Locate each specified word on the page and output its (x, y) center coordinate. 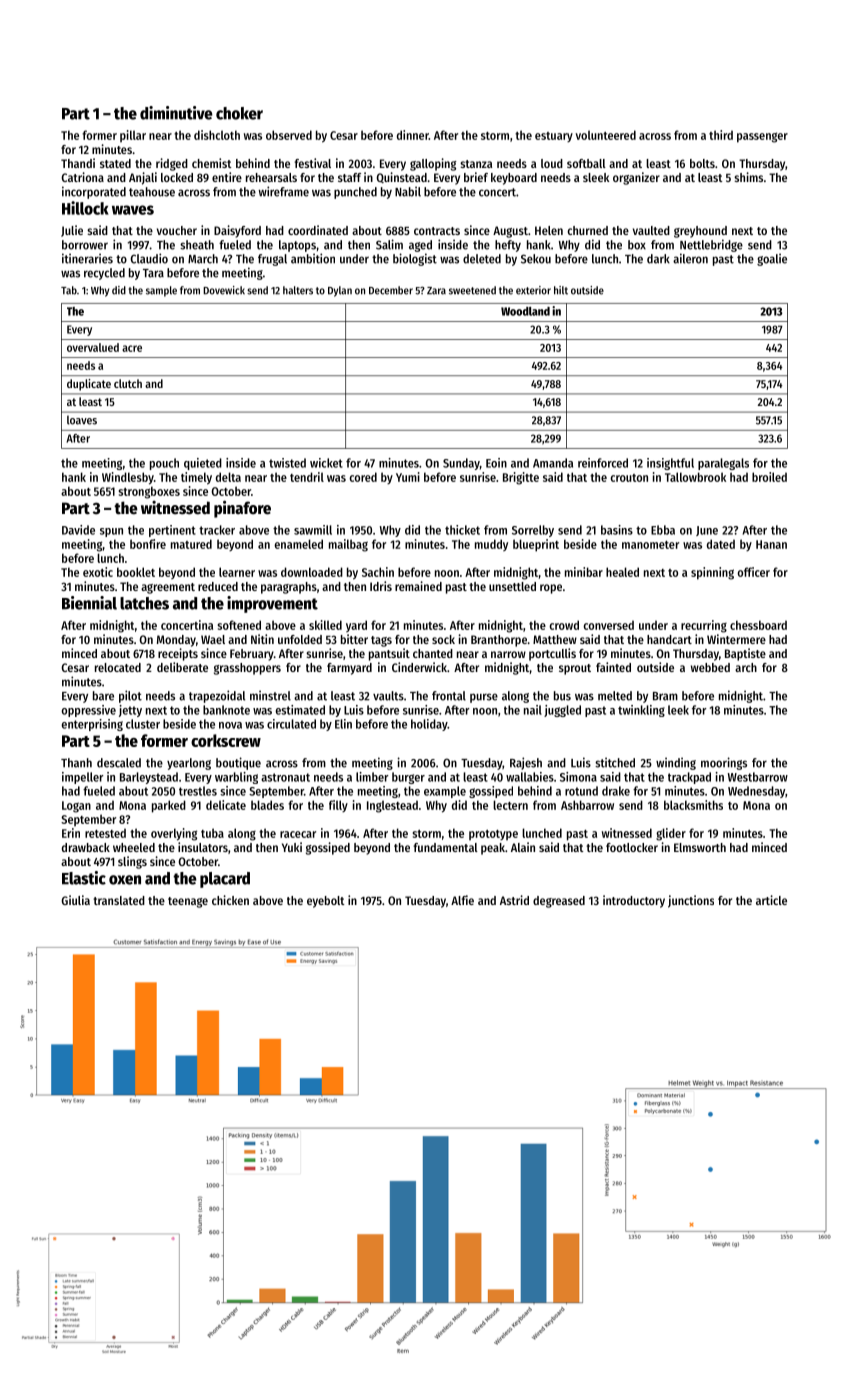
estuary (554, 137)
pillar (133, 136)
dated (721, 544)
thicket (462, 530)
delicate (226, 805)
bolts (702, 163)
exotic (98, 572)
